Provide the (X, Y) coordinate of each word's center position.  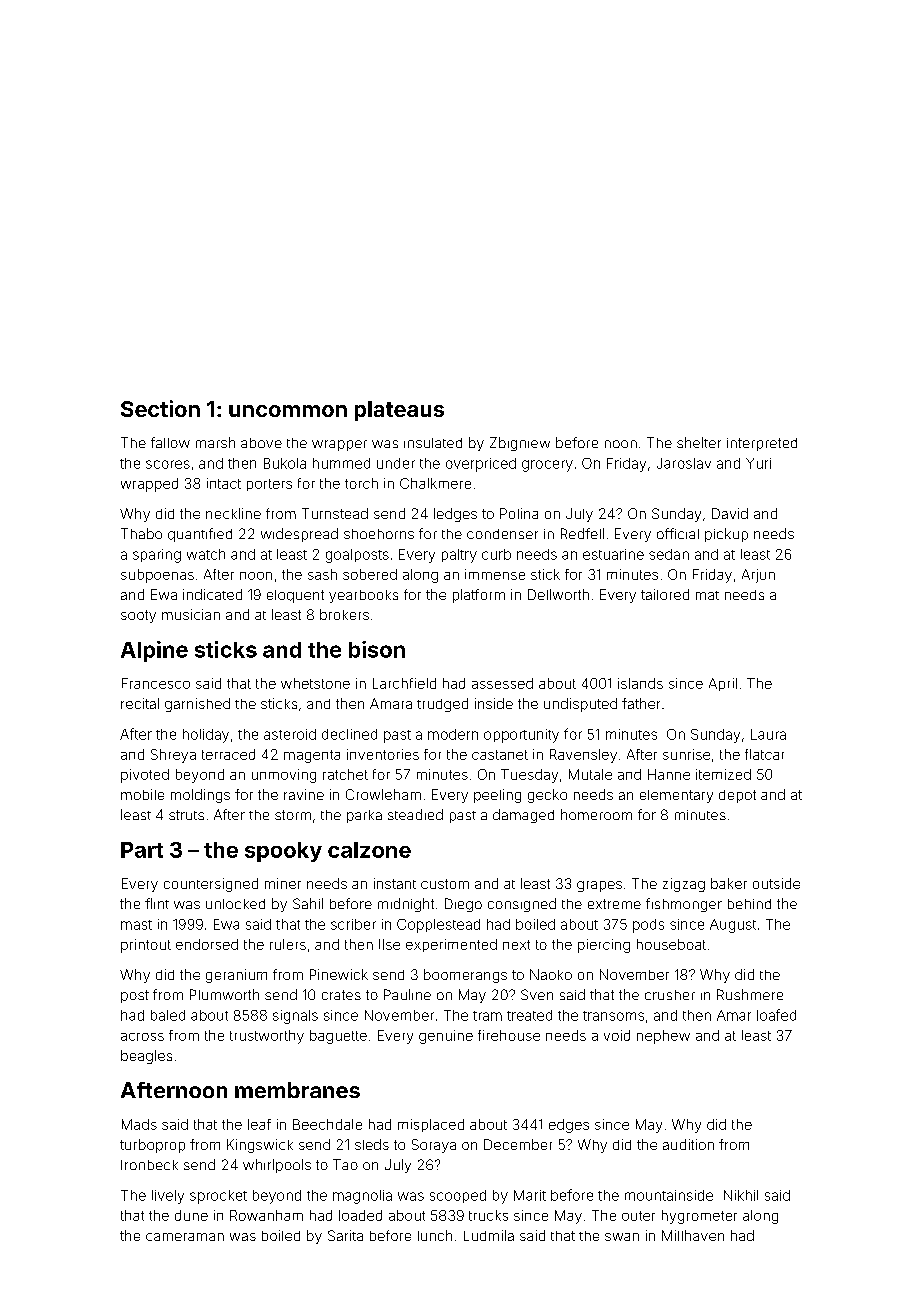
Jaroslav (684, 463)
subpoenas (157, 576)
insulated (433, 443)
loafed (776, 1015)
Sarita (345, 1235)
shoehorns (379, 534)
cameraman (185, 1237)
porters (269, 485)
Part (142, 850)
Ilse (389, 944)
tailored (665, 594)
